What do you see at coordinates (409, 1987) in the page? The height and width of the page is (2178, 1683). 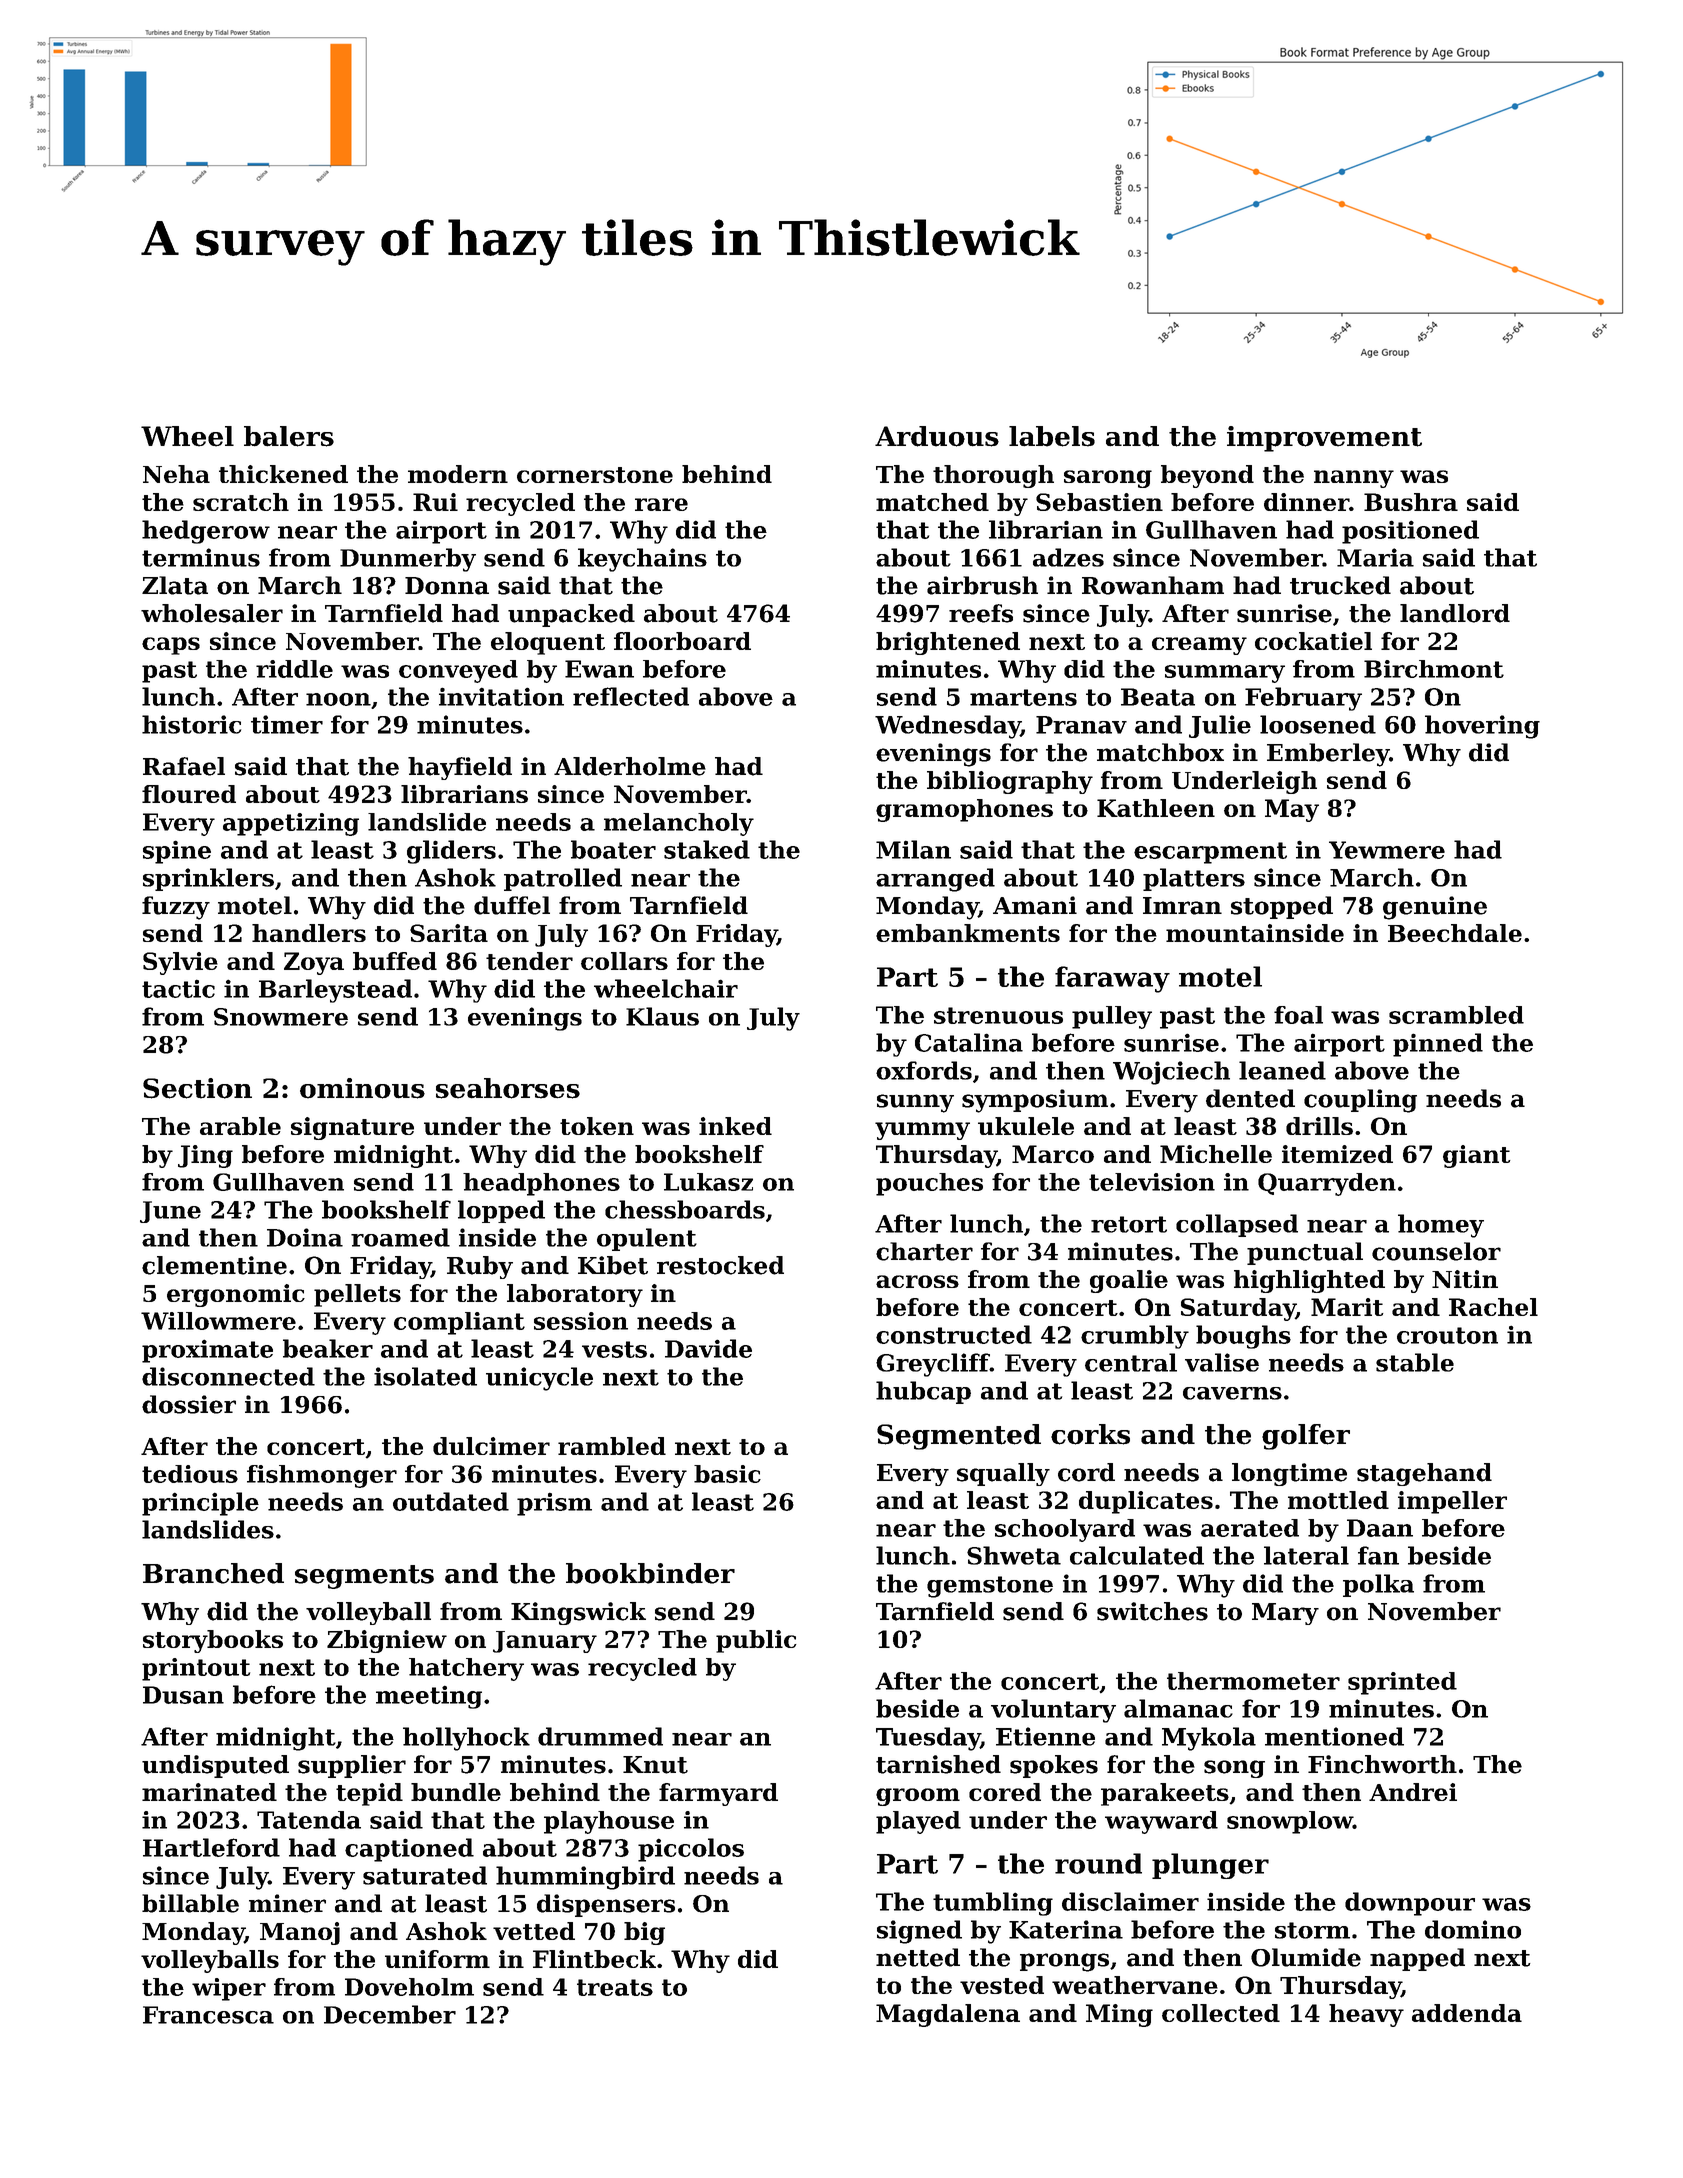 I see `Doveholm` at bounding box center [409, 1987].
